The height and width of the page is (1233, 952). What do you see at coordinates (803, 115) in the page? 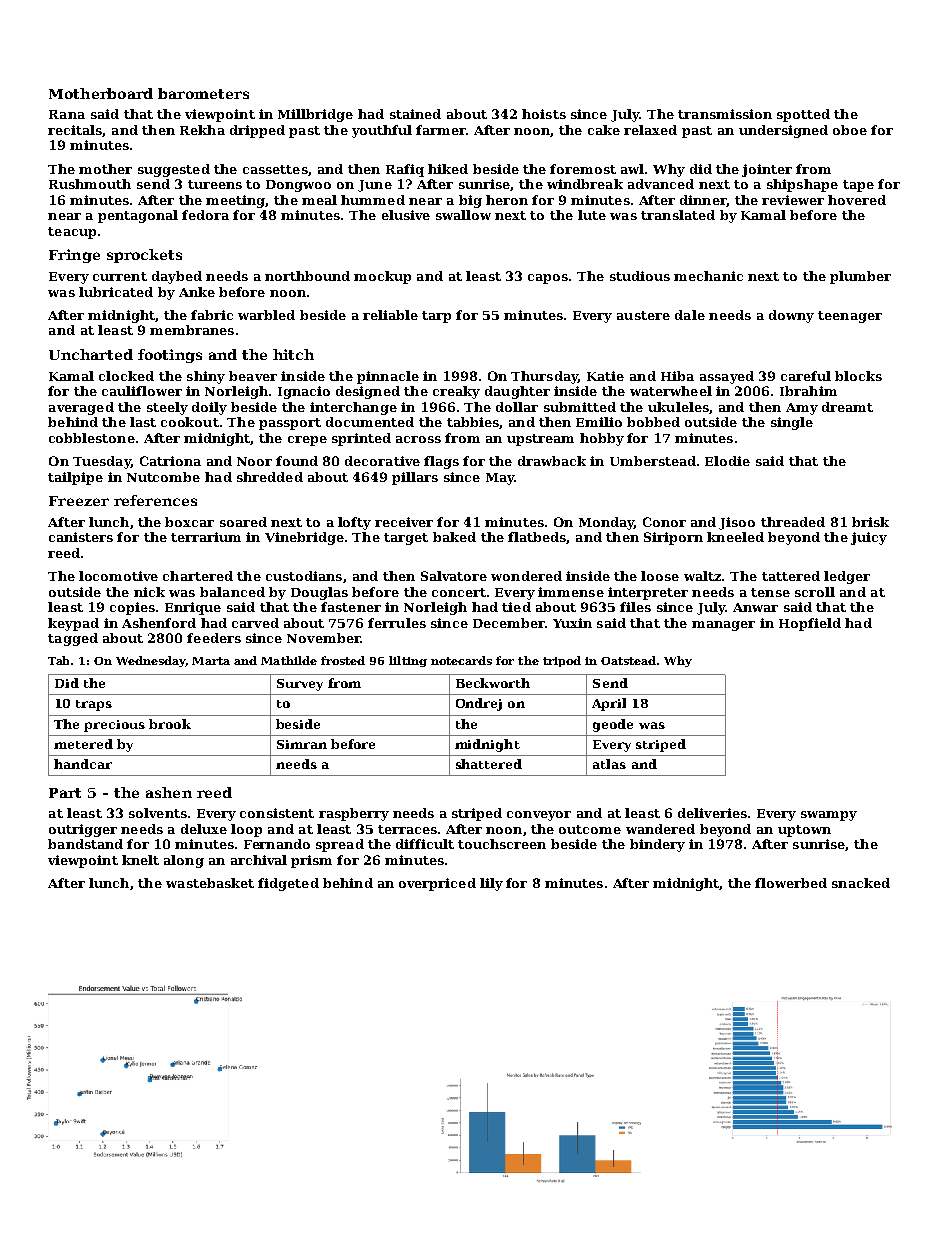
I see `spotted` at bounding box center [803, 115].
